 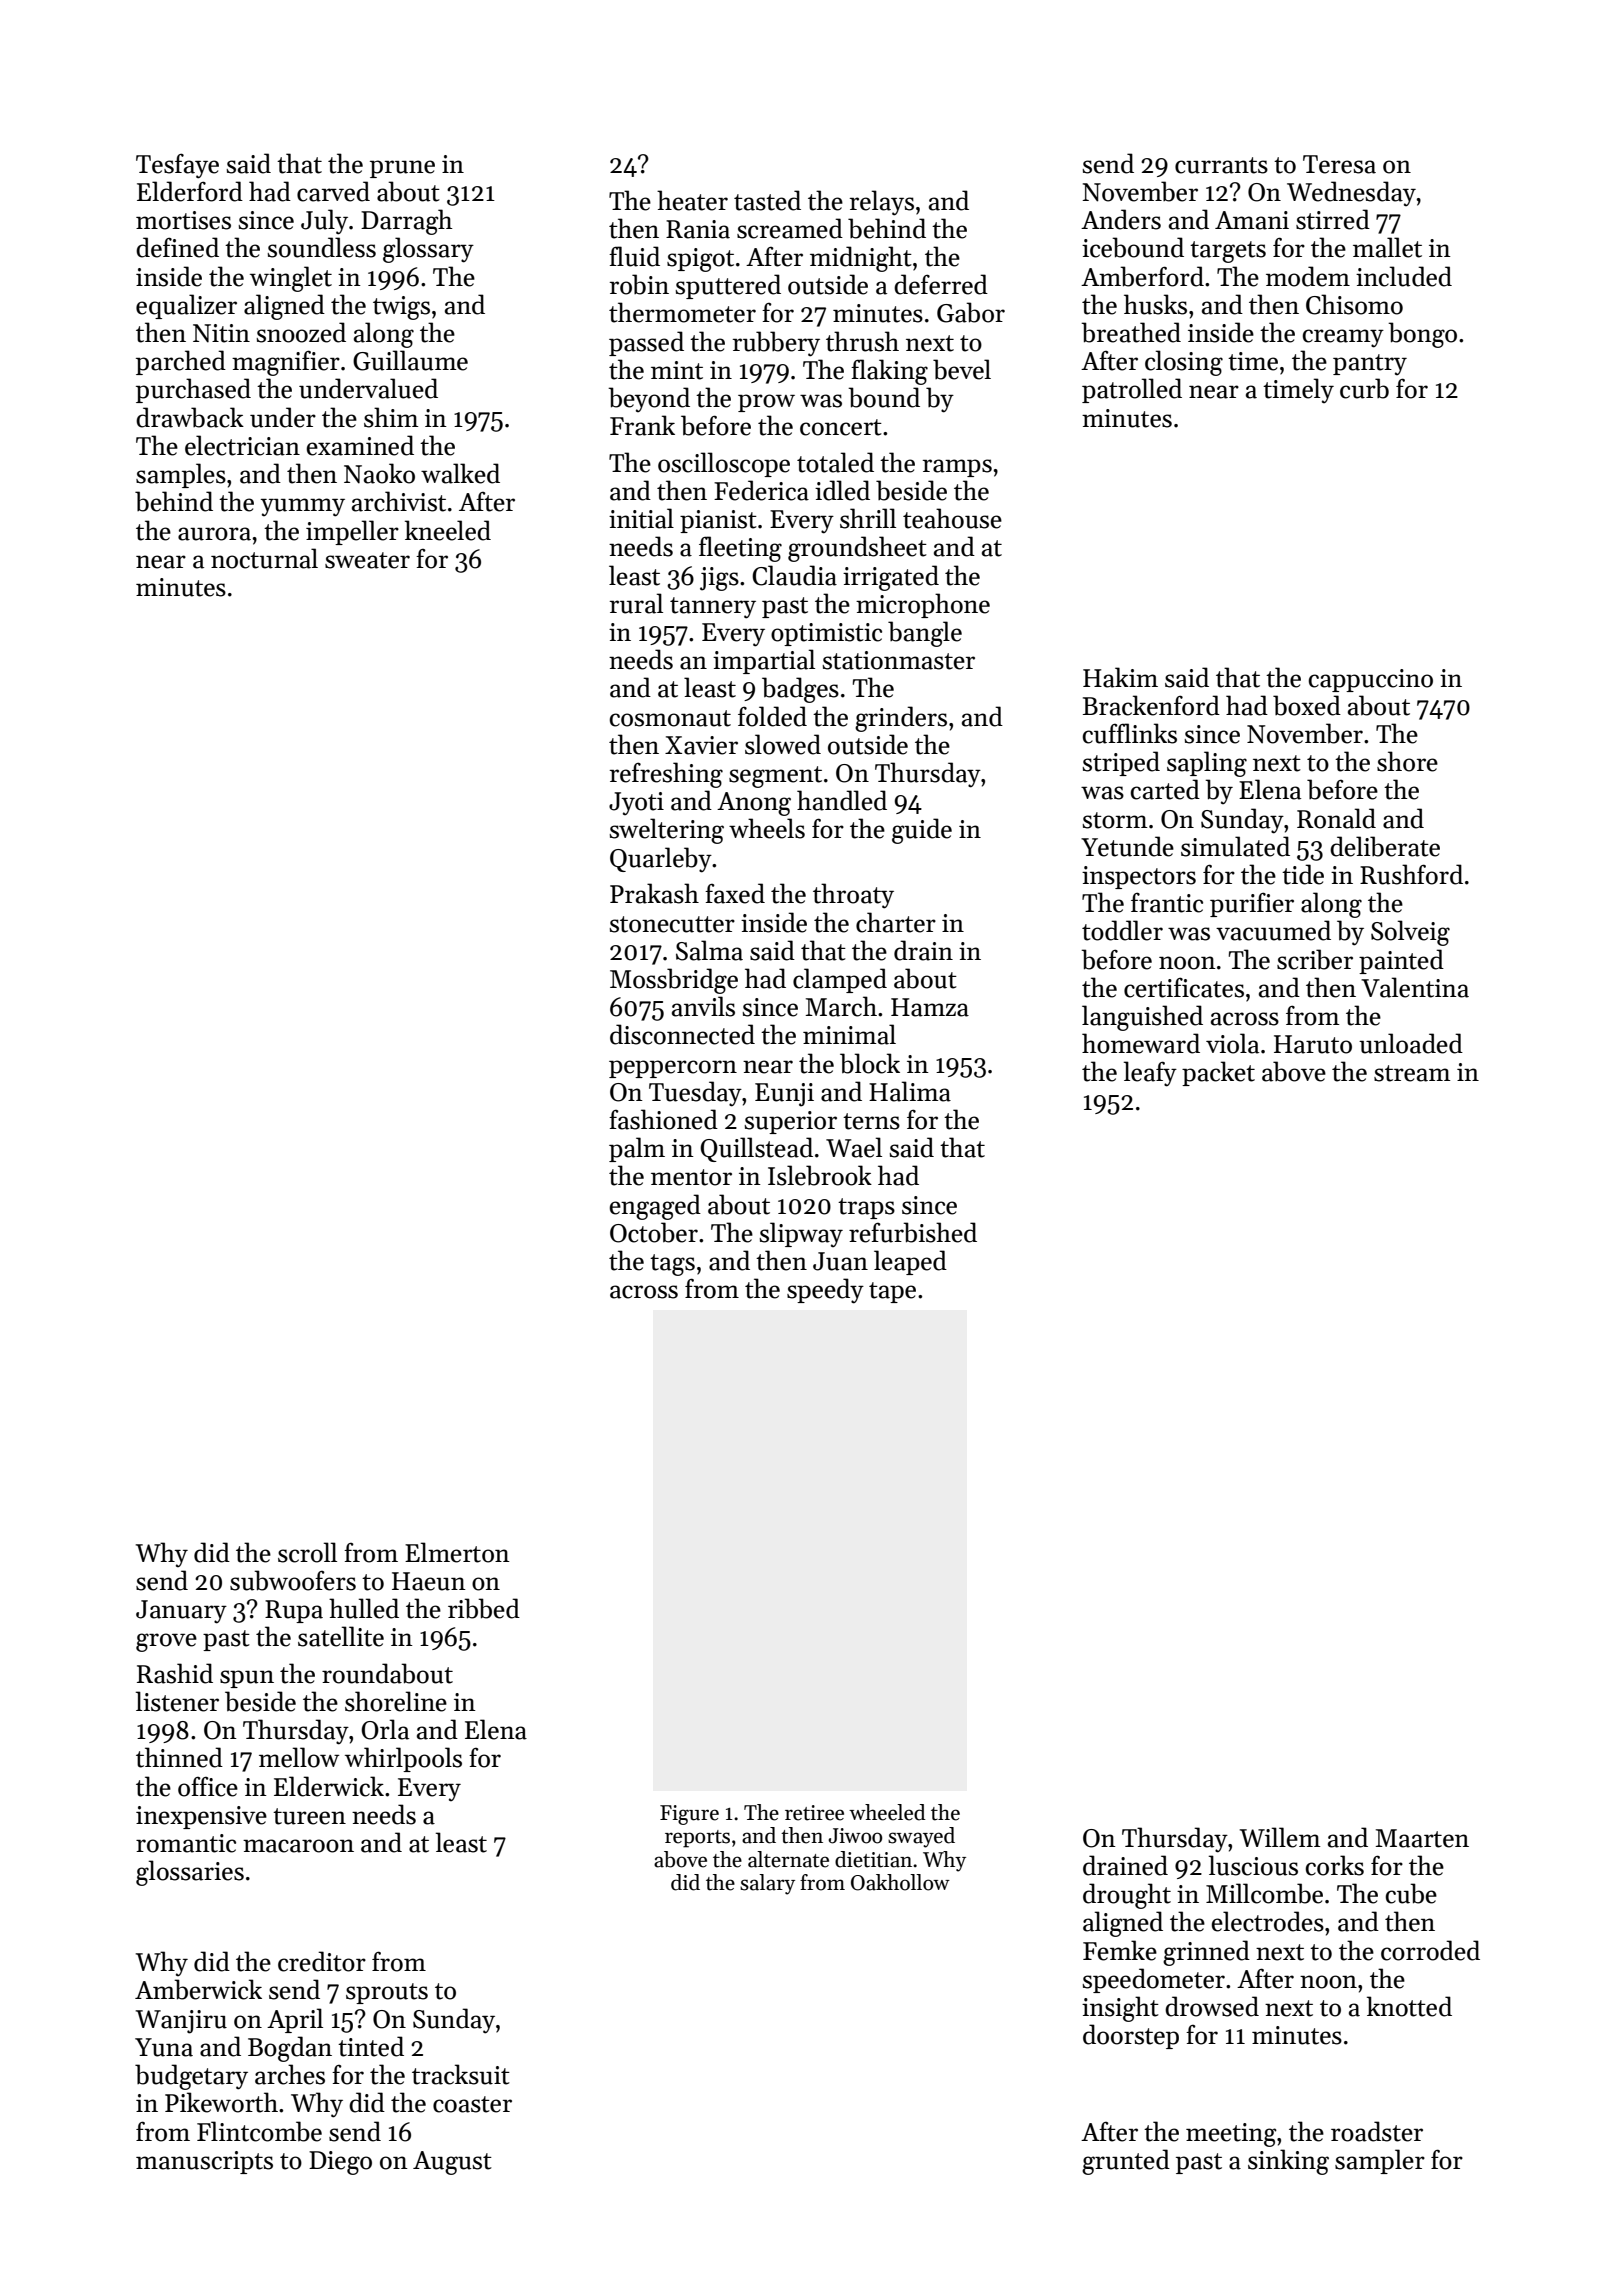 I want to click on palm, so click(x=637, y=1149).
